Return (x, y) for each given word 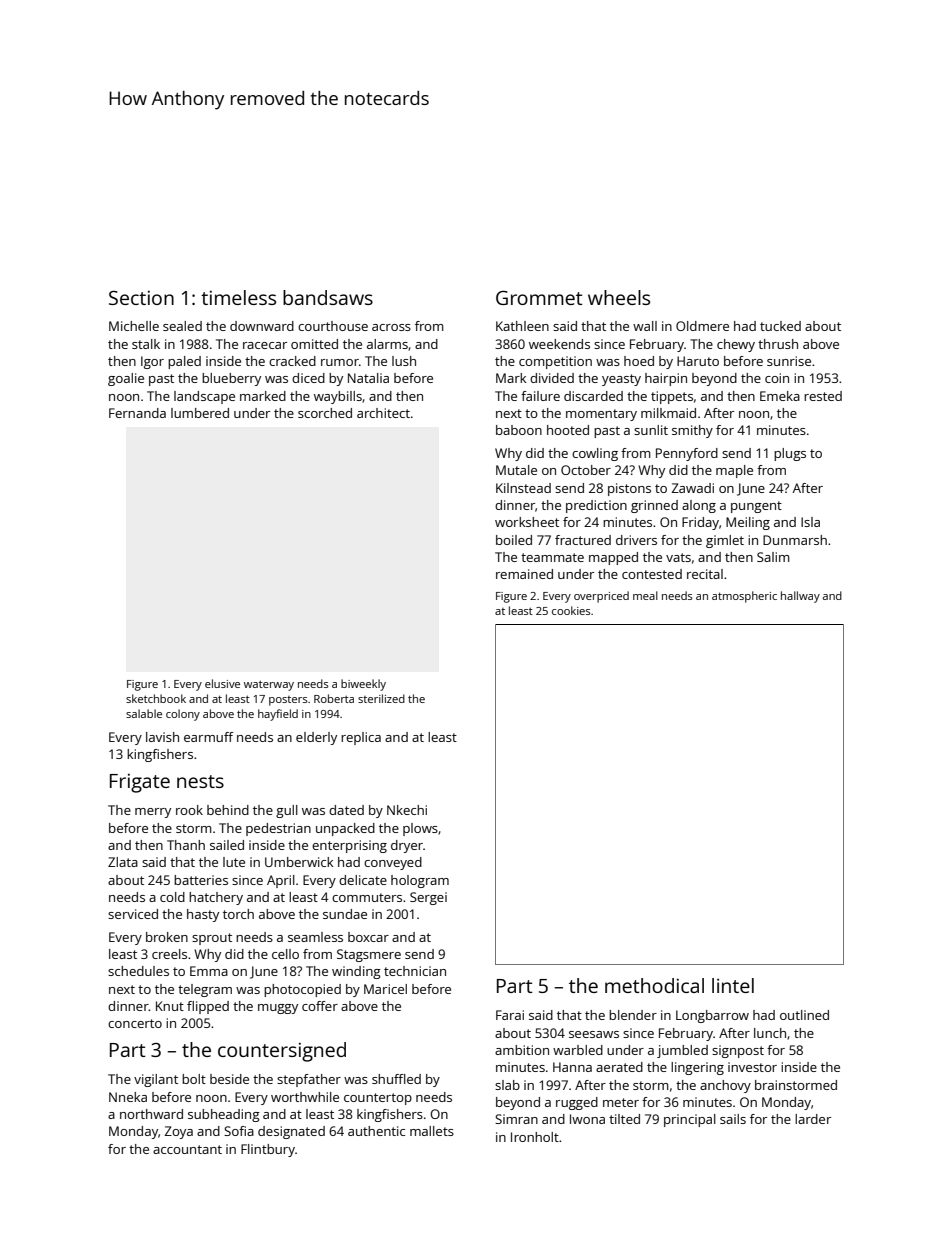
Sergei (428, 898)
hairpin (666, 379)
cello (285, 954)
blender (633, 1015)
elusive (222, 683)
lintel (733, 985)
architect (383, 413)
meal (645, 595)
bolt (194, 1079)
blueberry (231, 379)
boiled (514, 540)
